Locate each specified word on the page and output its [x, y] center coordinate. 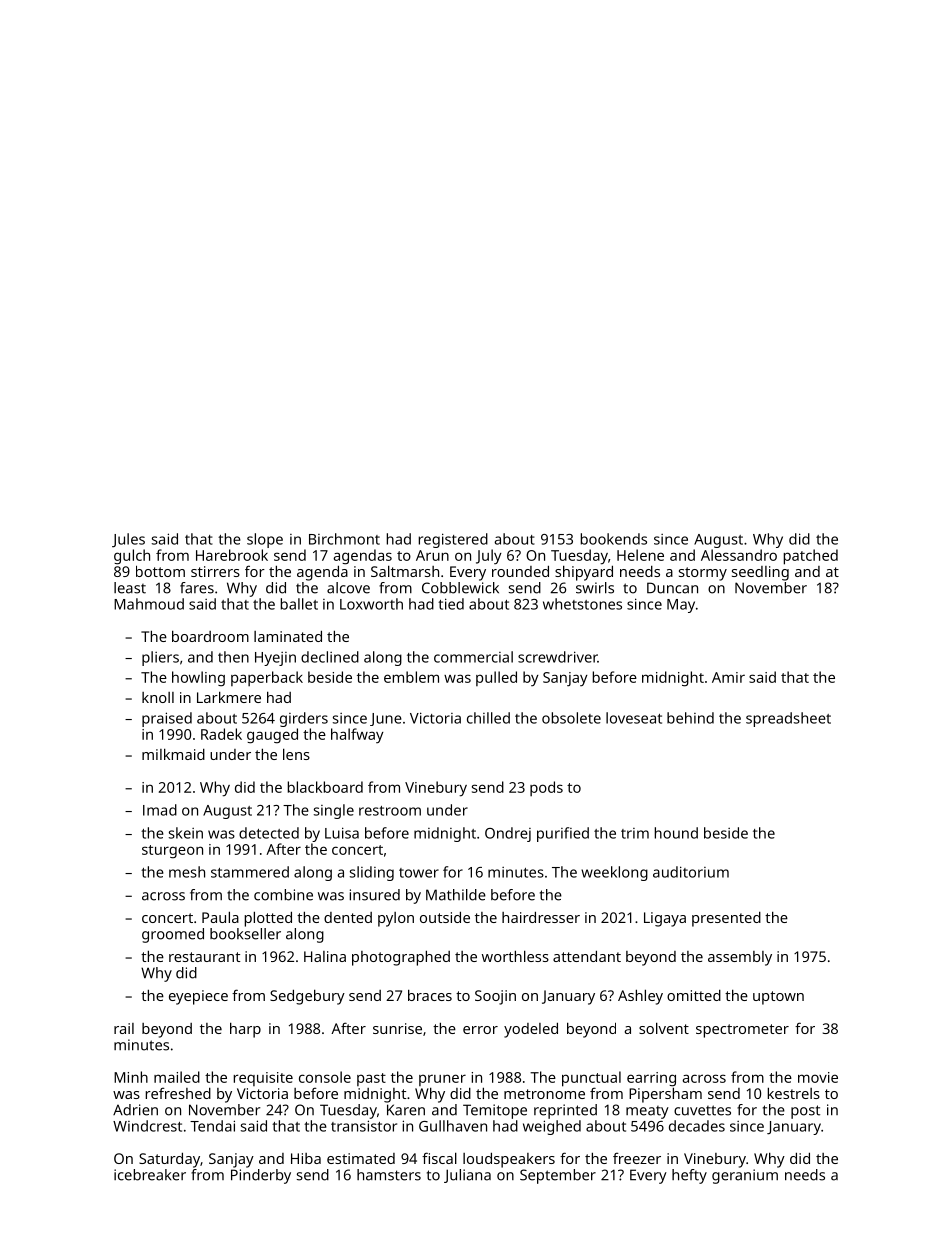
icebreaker [150, 1175]
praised [167, 719]
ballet [299, 604]
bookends [613, 539]
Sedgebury [307, 997]
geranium [745, 1176]
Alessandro [739, 555]
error [480, 1030]
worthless [515, 956]
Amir [728, 677]
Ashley [640, 997]
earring [651, 1079]
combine [283, 895]
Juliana [467, 1176]
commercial [473, 657]
